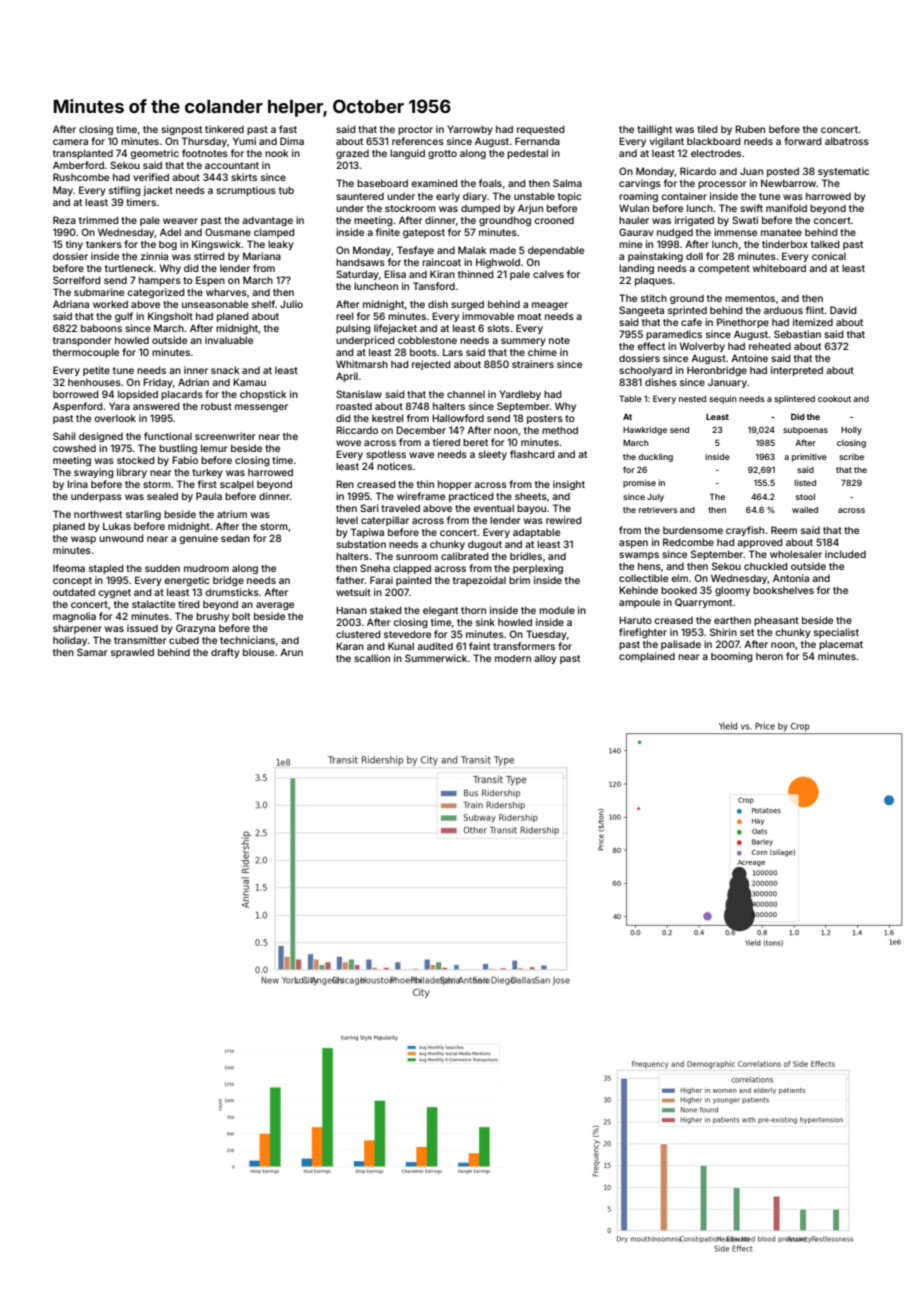 The width and height of the screenshot is (924, 1308). What do you see at coordinates (440, 611) in the screenshot?
I see `elegant` at bounding box center [440, 611].
